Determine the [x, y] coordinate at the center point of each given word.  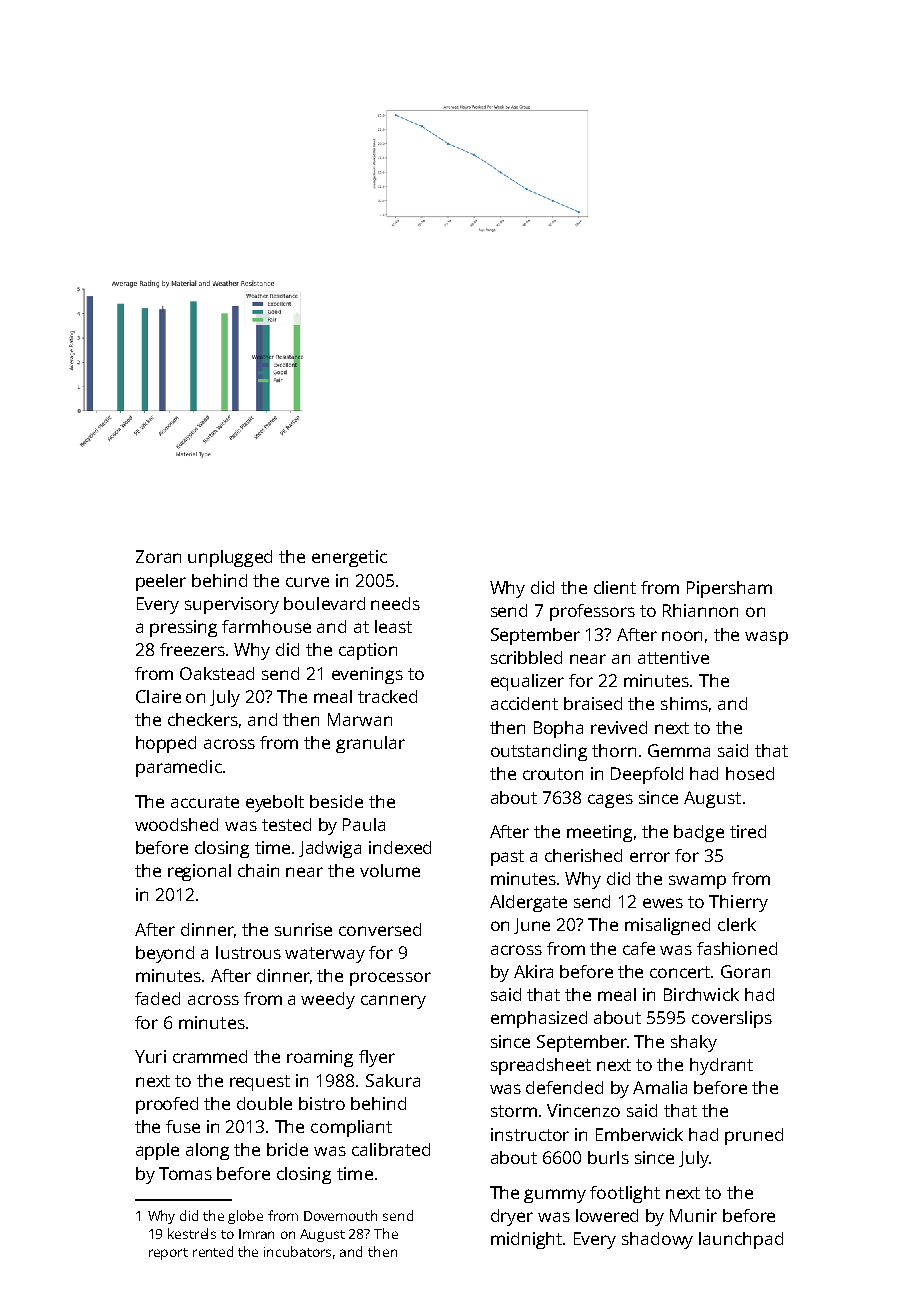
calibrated [391, 1149]
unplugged [230, 558]
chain [258, 870]
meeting [599, 833]
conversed [380, 929]
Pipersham [729, 589]
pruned [754, 1136]
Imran [256, 1234]
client [615, 587]
